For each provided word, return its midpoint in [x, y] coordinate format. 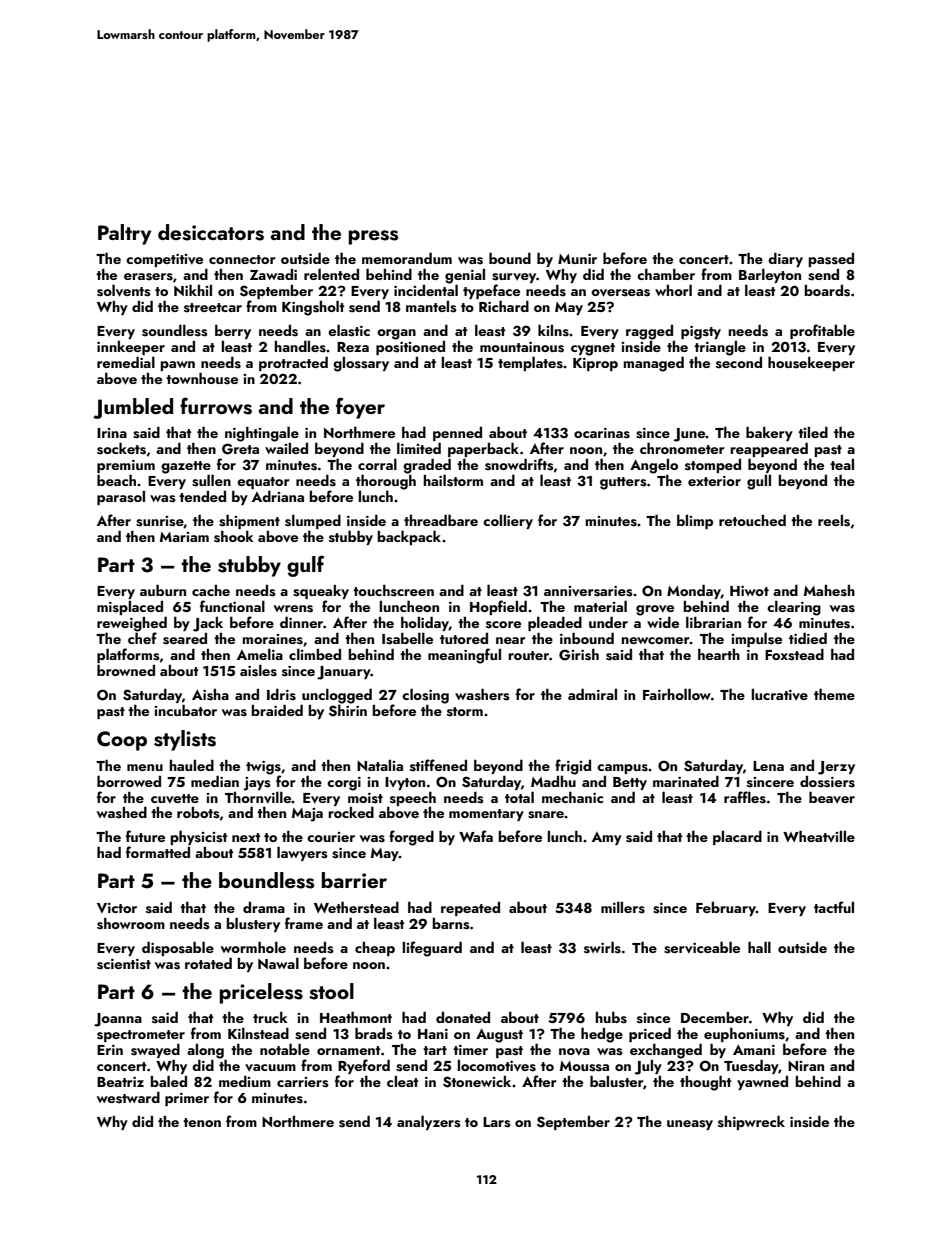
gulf [305, 566]
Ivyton [405, 783]
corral [377, 464]
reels [834, 521]
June [690, 435]
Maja [307, 815]
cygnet [593, 349]
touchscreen [393, 590]
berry [233, 331]
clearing [794, 608]
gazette [186, 467]
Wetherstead [356, 907]
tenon [202, 1122]
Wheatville [819, 836]
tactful [834, 907]
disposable [178, 948]
